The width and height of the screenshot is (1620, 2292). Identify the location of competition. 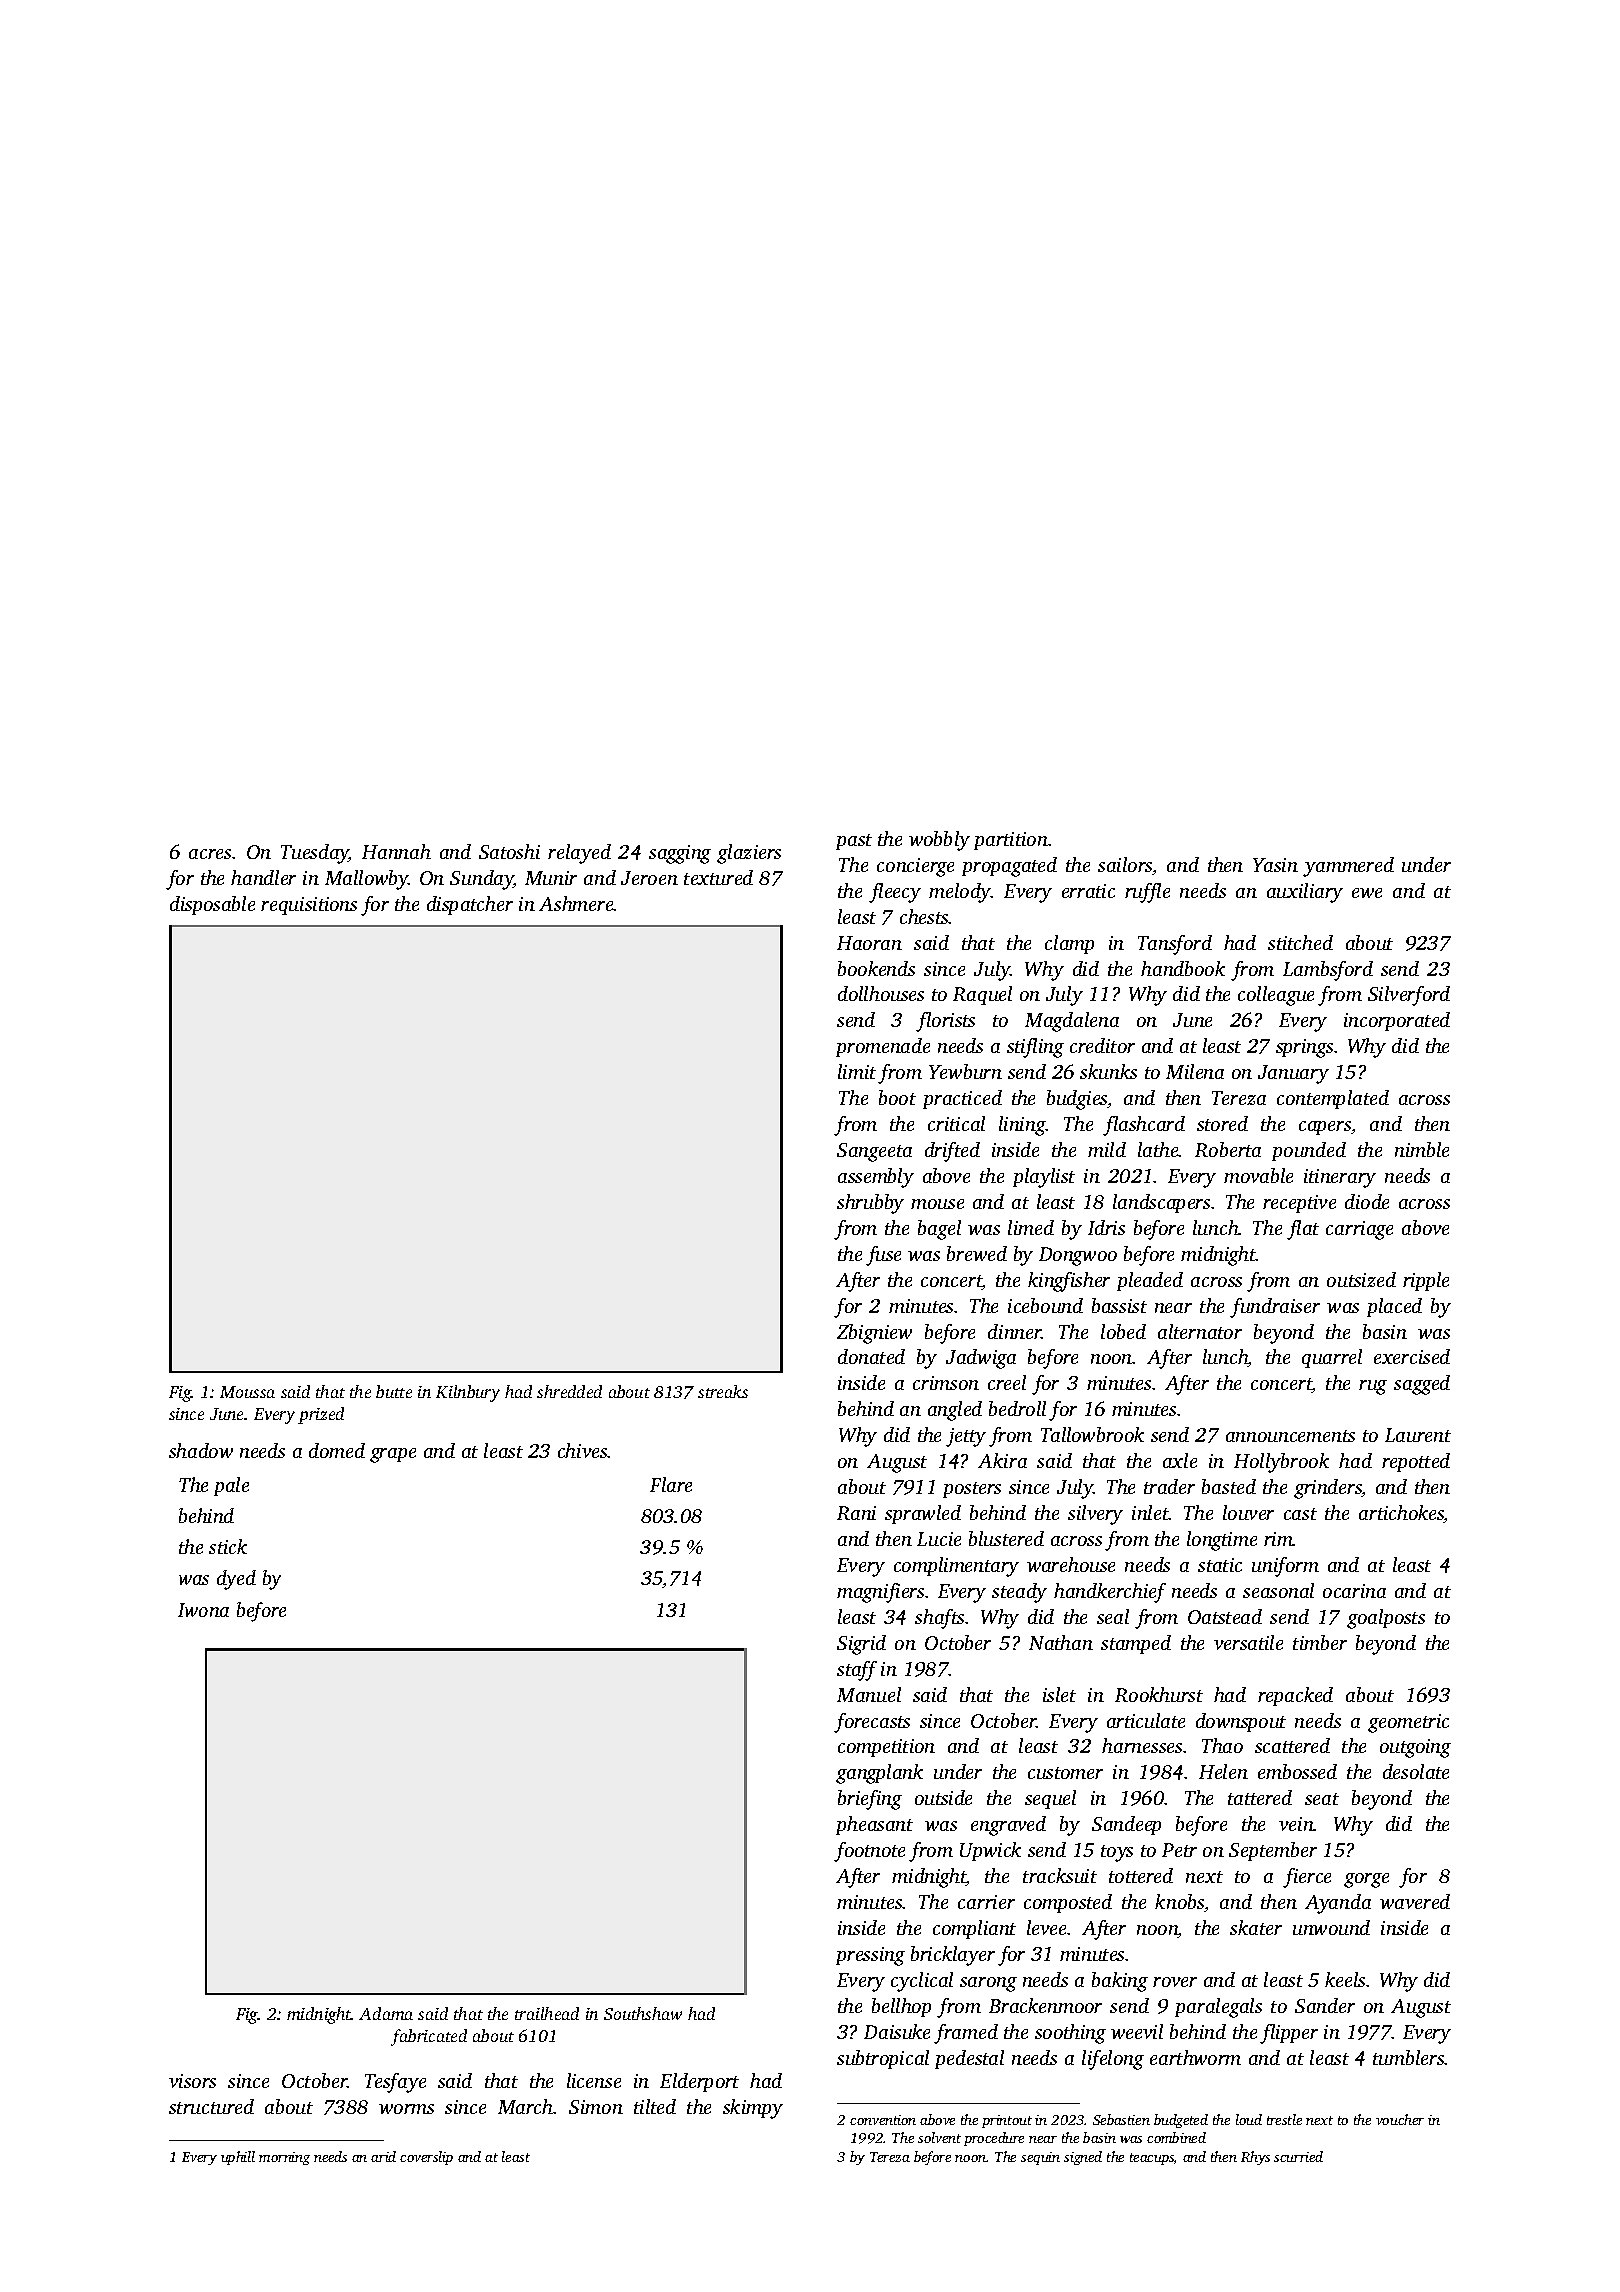
(886, 1748).
